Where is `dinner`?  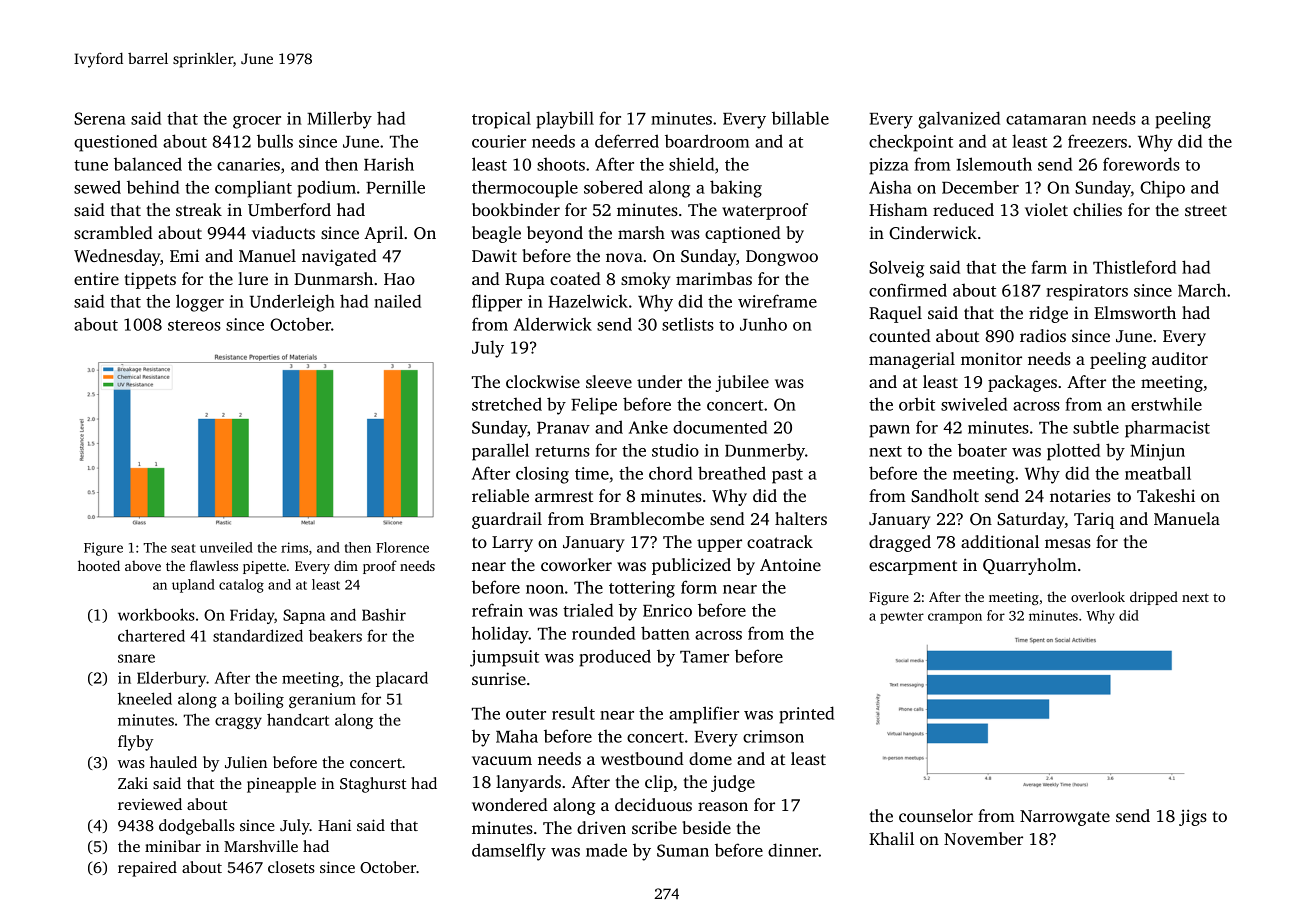 dinner is located at coordinates (793, 850).
